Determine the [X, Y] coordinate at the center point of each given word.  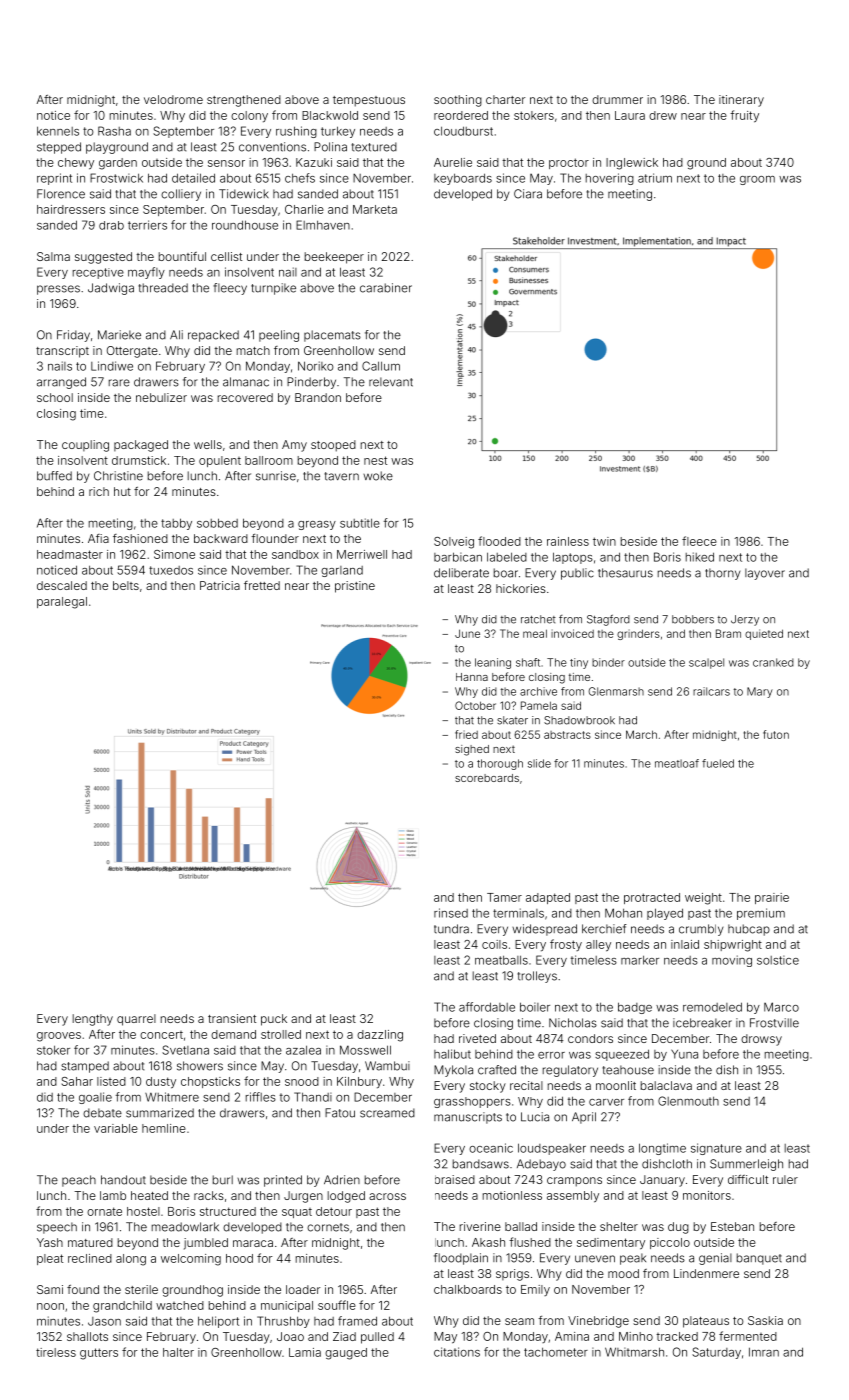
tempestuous [369, 101]
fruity [744, 116]
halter [178, 1352]
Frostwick [116, 178]
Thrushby [283, 1322]
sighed [472, 750]
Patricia [220, 585]
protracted [652, 898]
